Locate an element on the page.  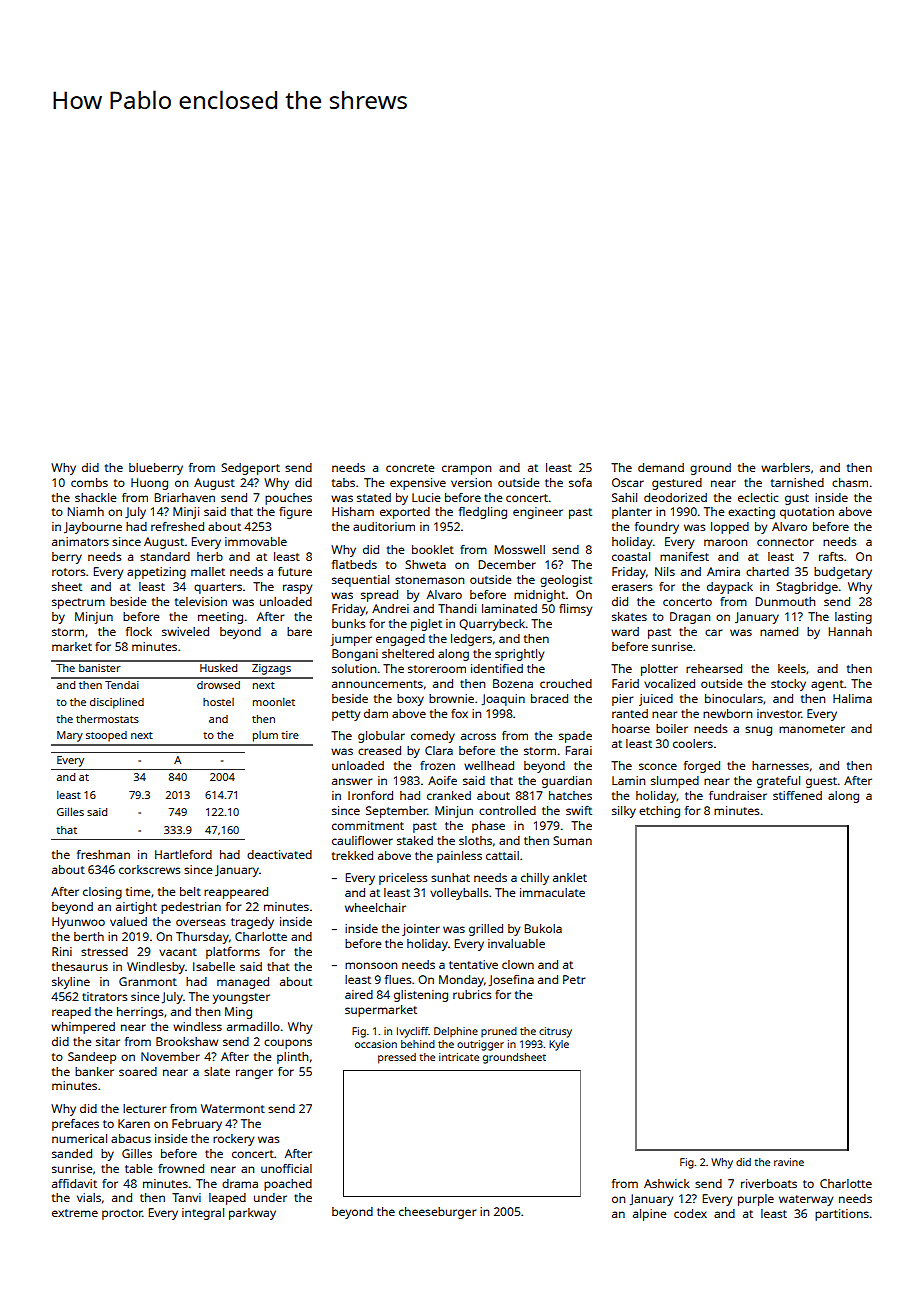
rubrics is located at coordinates (472, 994).
